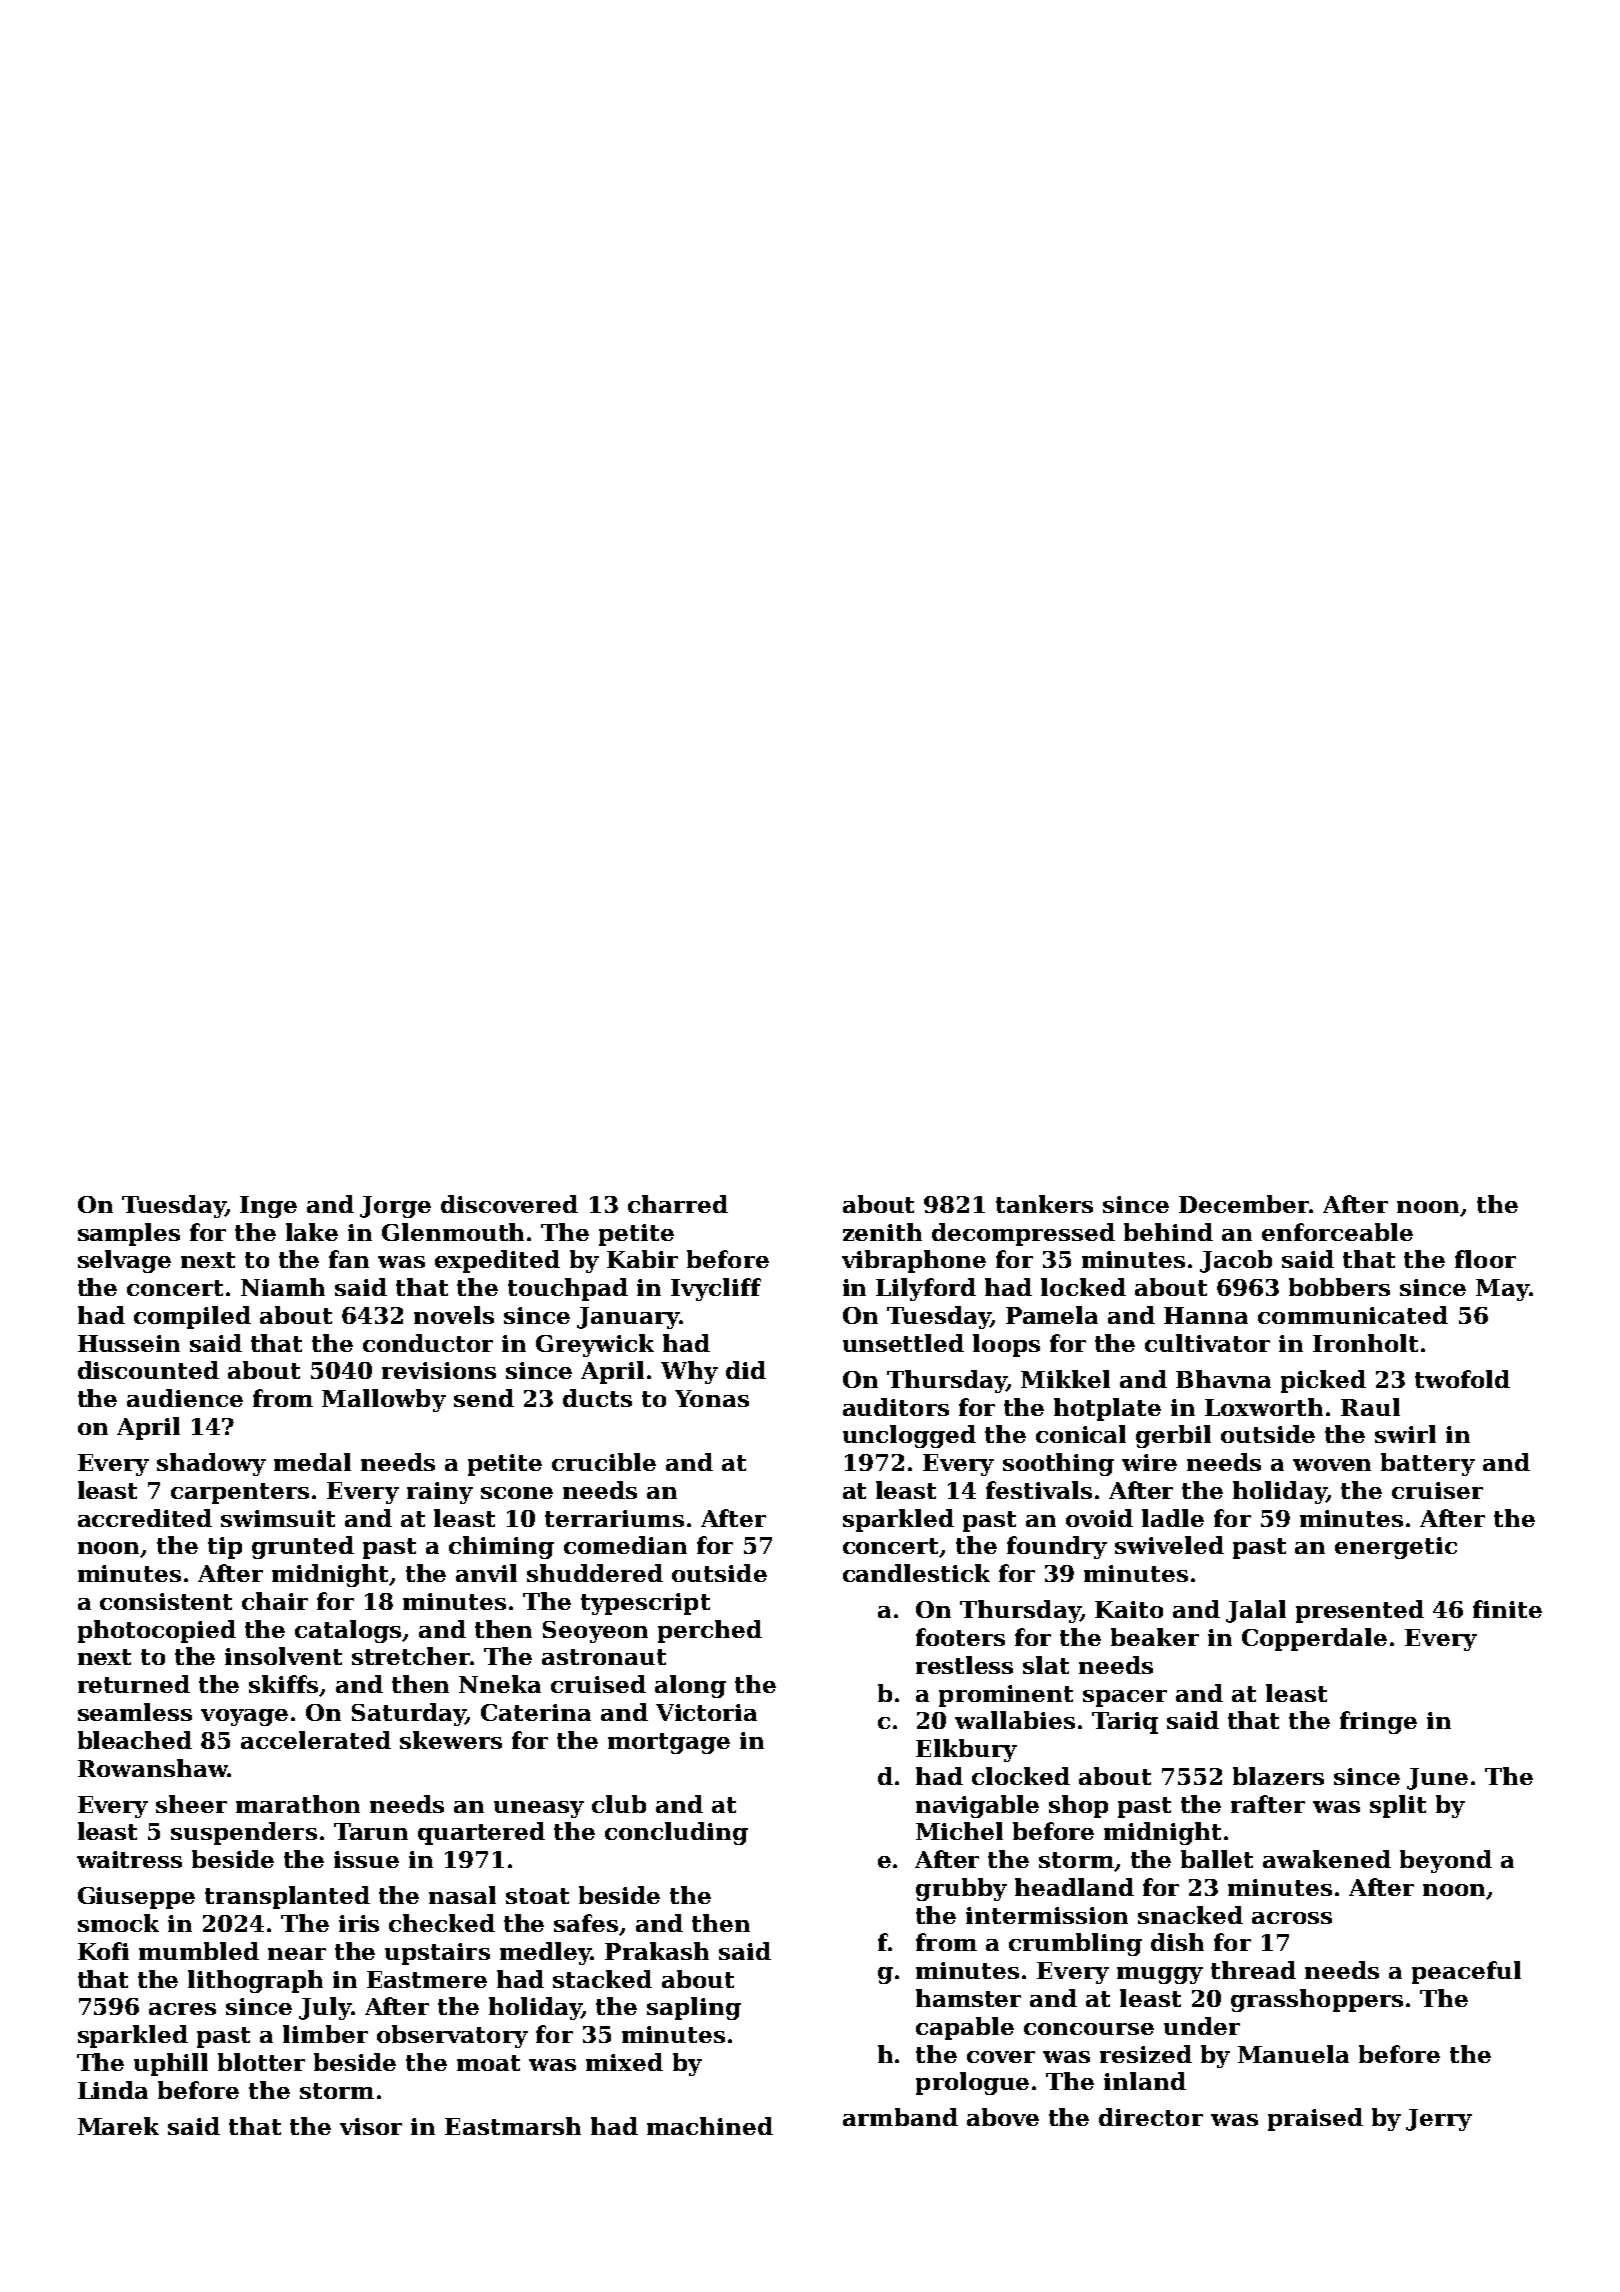 This screenshot has width=1620, height=2292. What do you see at coordinates (645, 1604) in the screenshot?
I see `typescript` at bounding box center [645, 1604].
